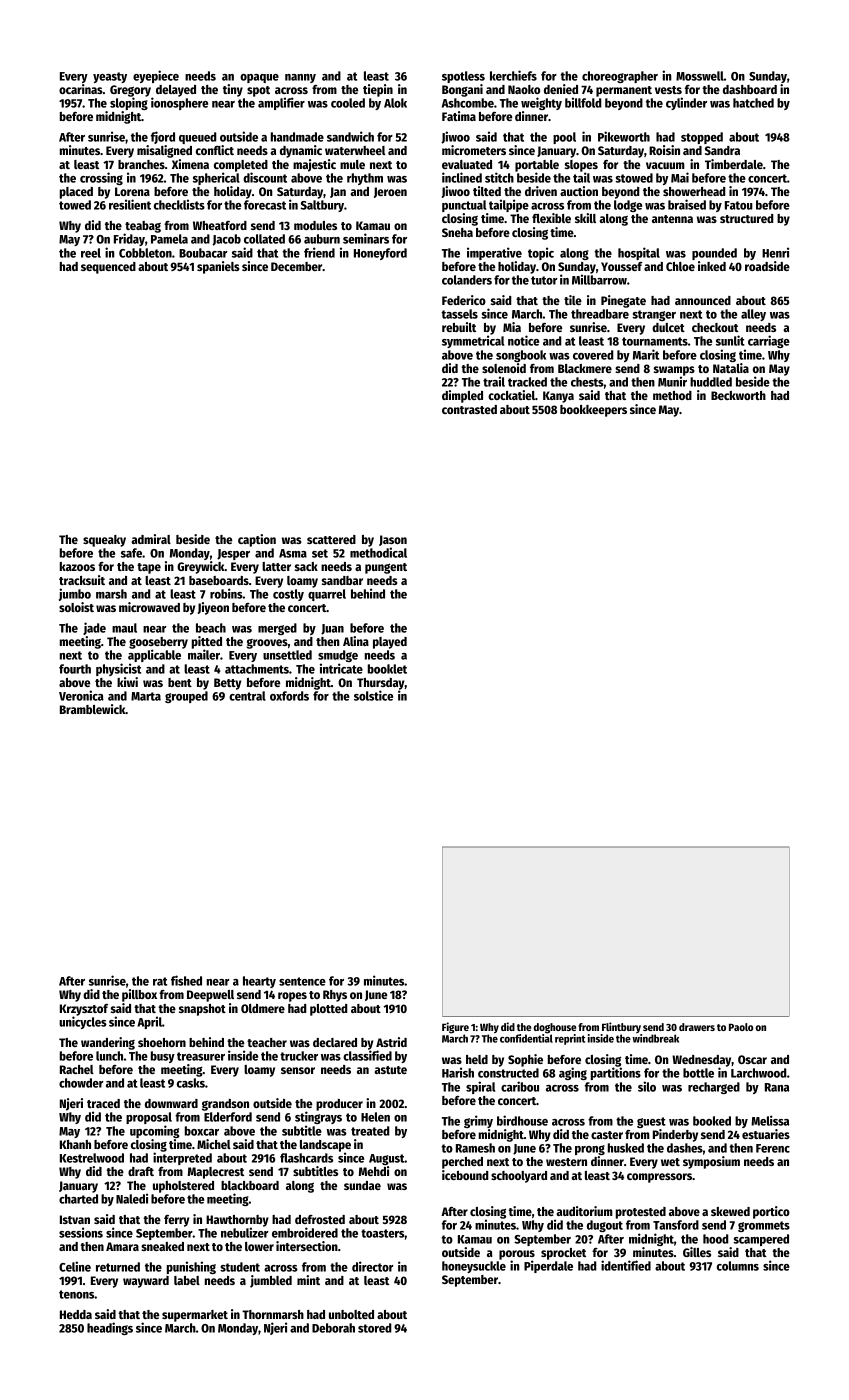 Image resolution: width=849 pixels, height=1400 pixels. Describe the element at coordinates (700, 76) in the screenshot. I see `Mosswell` at that location.
